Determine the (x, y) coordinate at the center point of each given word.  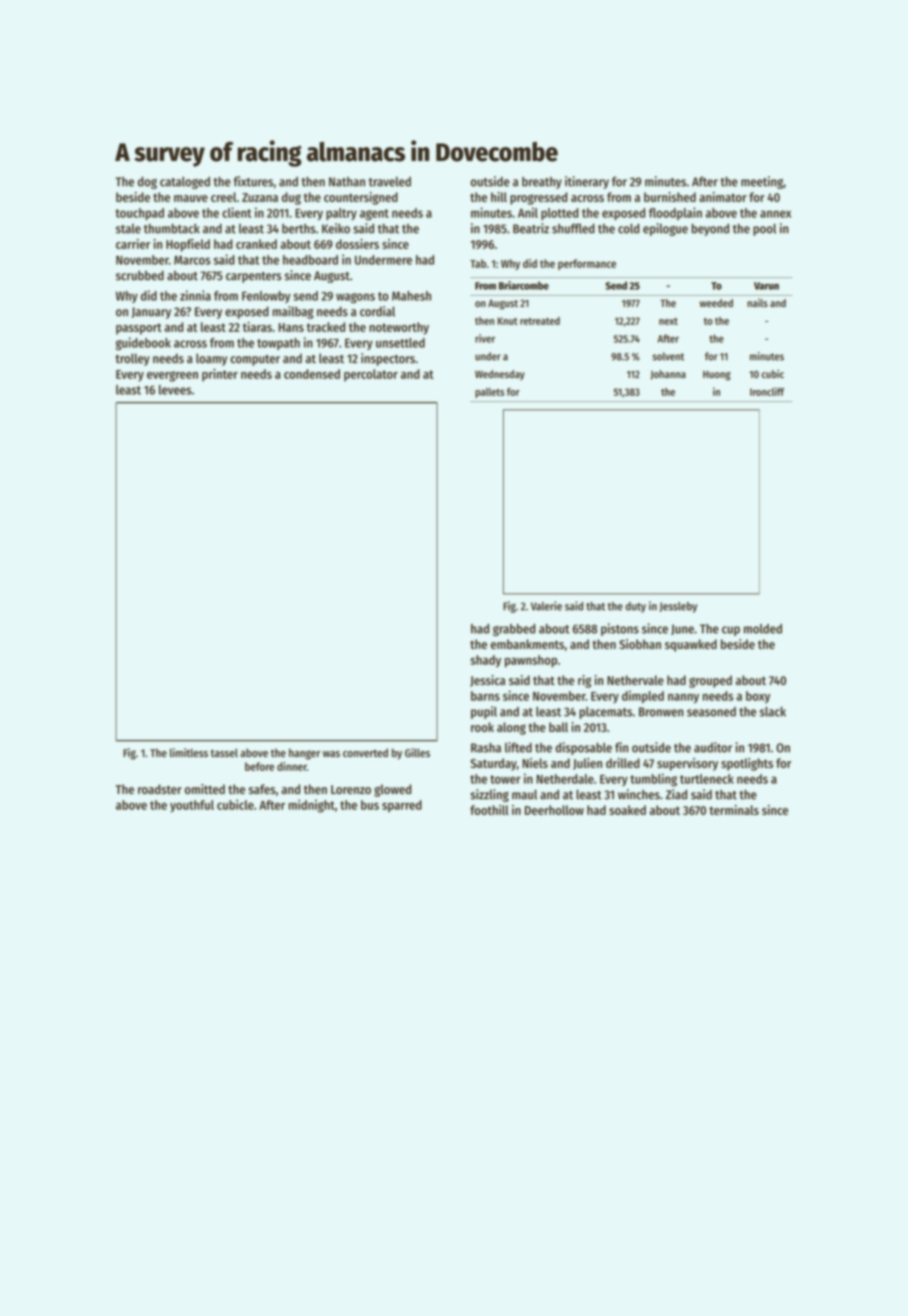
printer (220, 375)
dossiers (357, 244)
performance (587, 264)
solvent (668, 356)
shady (485, 661)
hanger (304, 754)
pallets (490, 393)
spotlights (747, 764)
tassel (224, 752)
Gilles (417, 752)
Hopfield (188, 245)
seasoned (711, 712)
